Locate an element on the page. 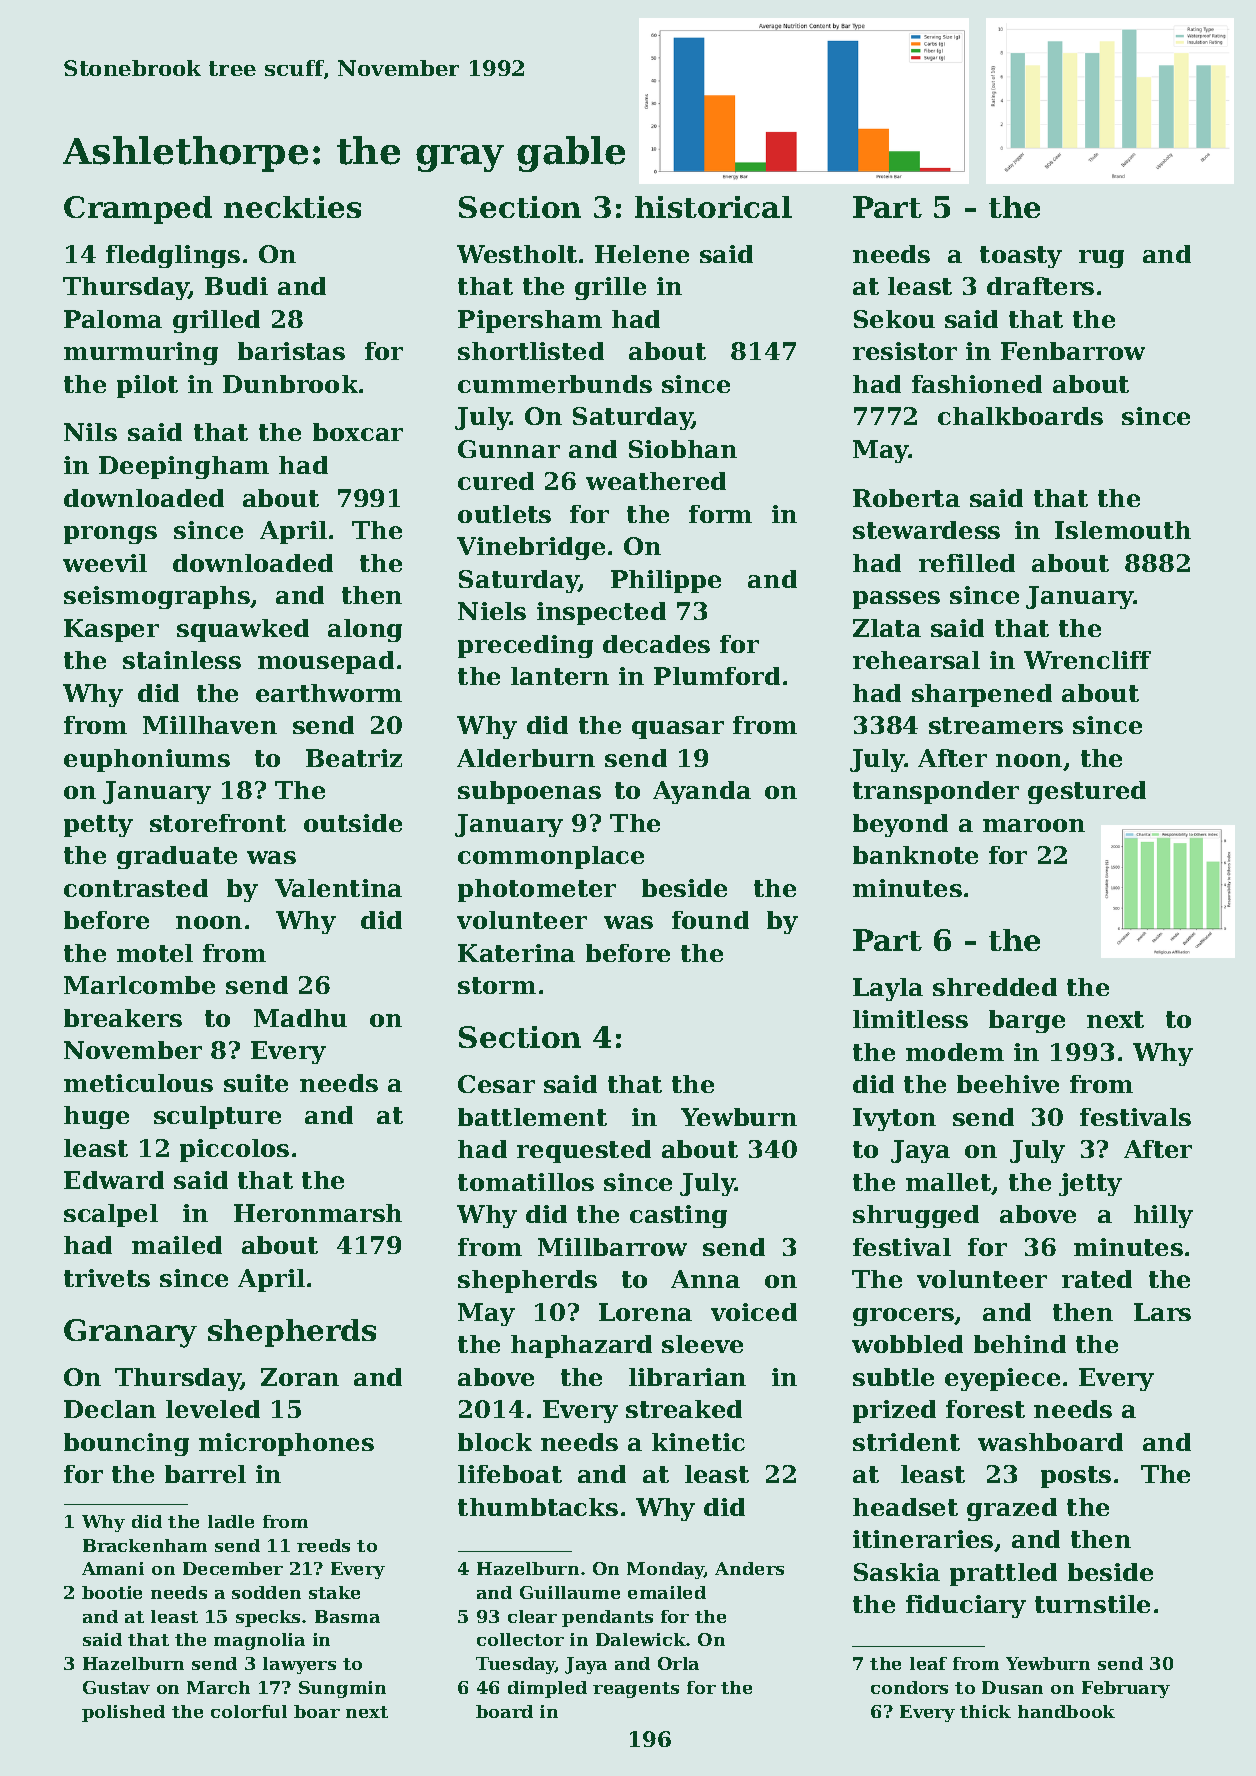 The width and height of the image is (1256, 1776). historical is located at coordinates (713, 207).
